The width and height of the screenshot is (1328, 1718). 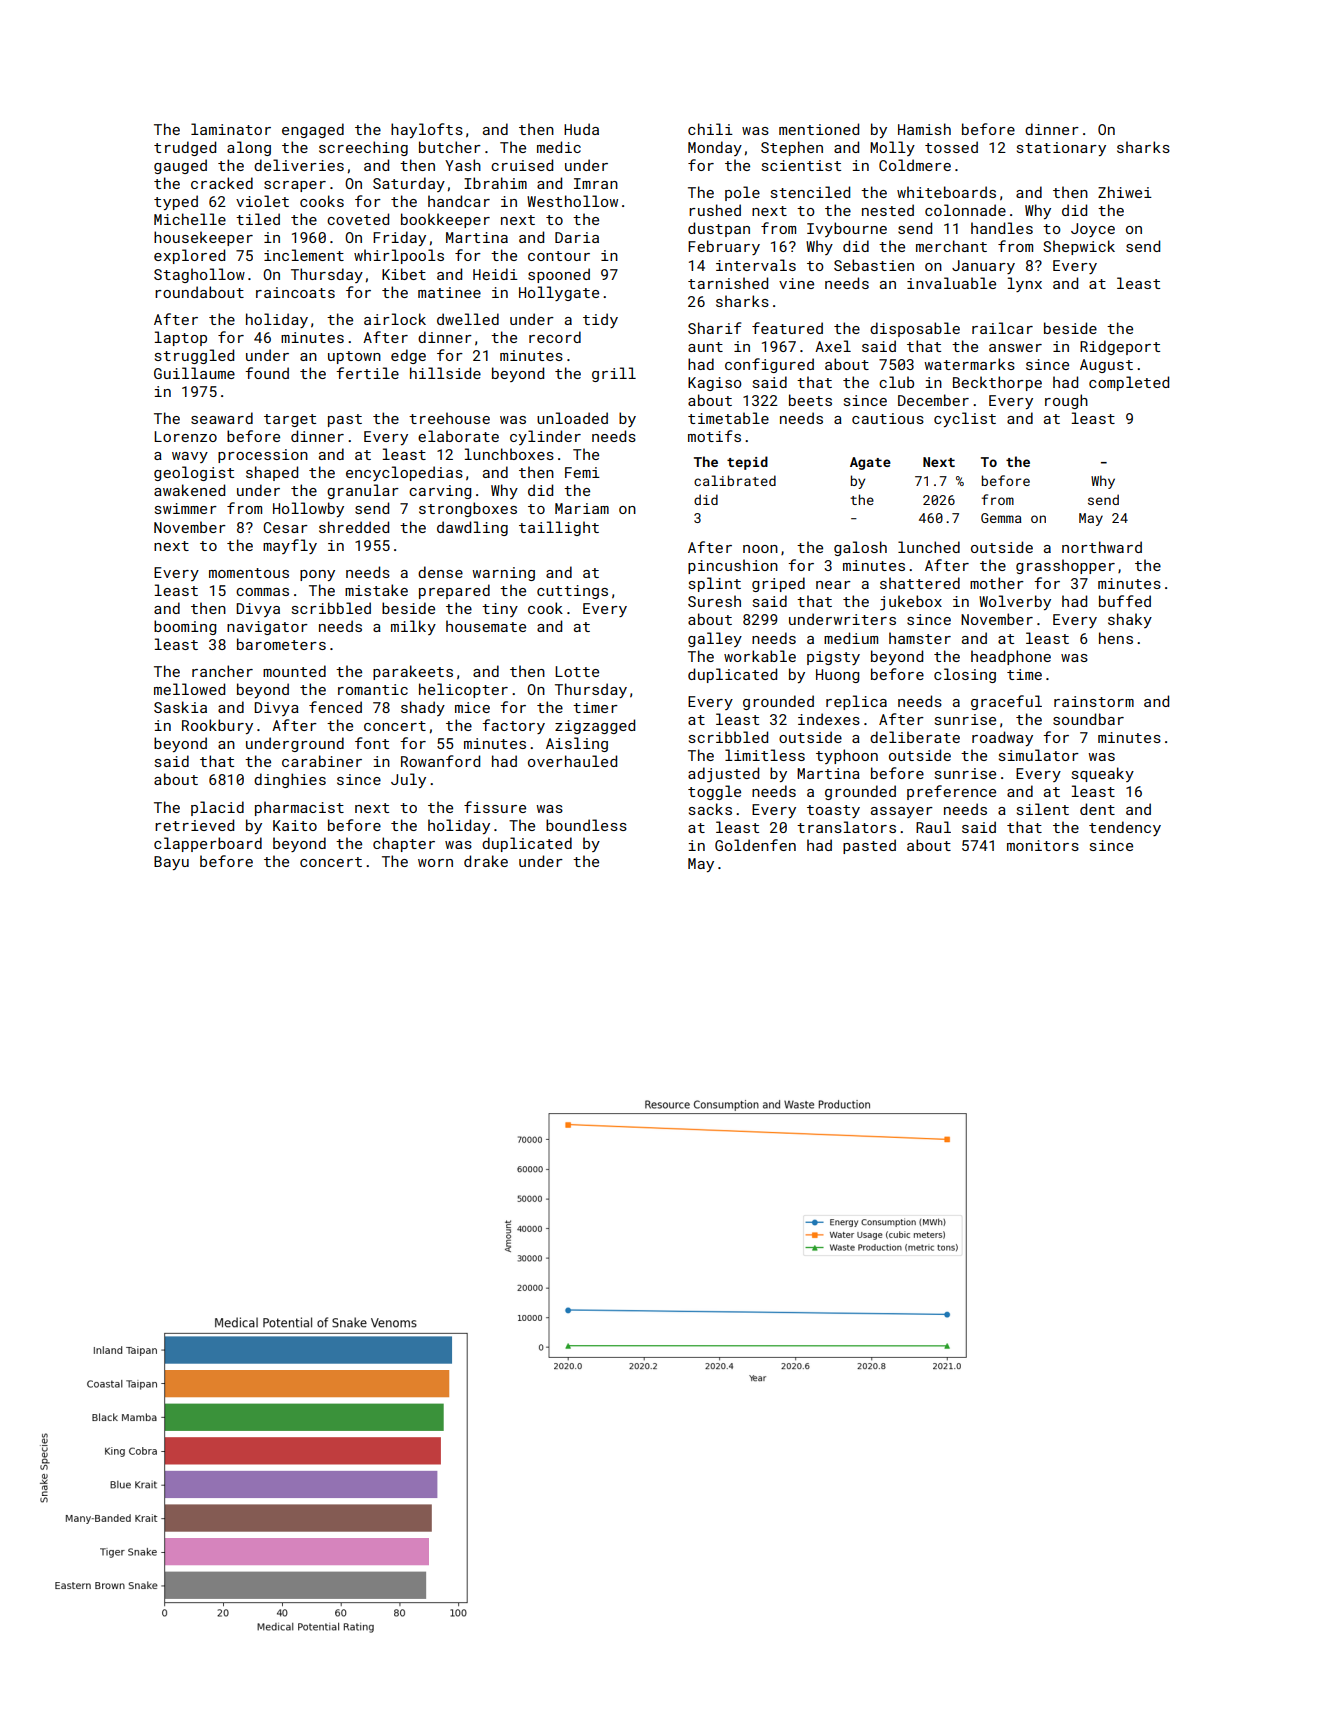 What do you see at coordinates (435, 863) in the screenshot?
I see `worn` at bounding box center [435, 863].
